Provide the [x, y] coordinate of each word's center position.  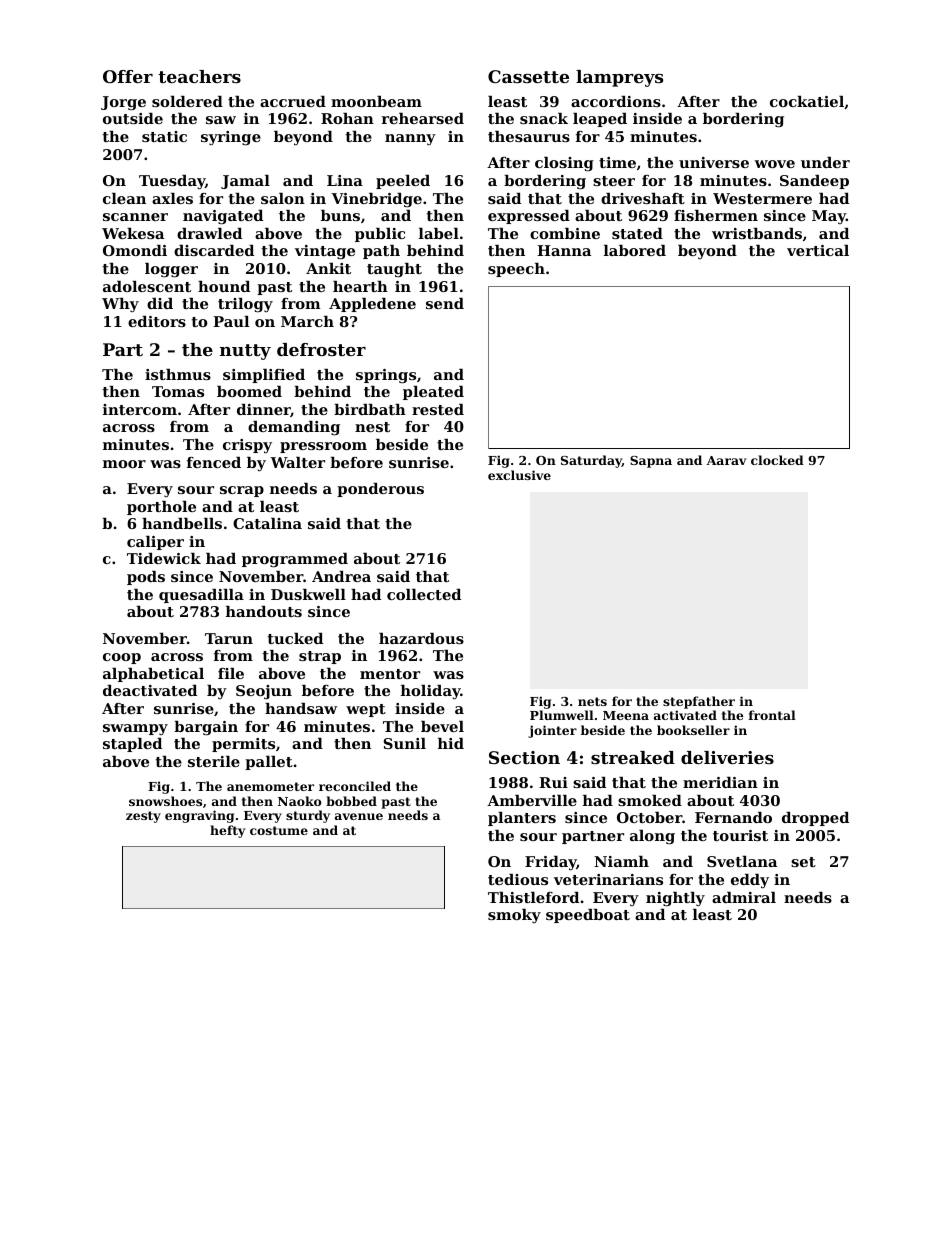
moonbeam [376, 101]
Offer [128, 76]
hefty [227, 831]
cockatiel [807, 101]
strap [320, 657]
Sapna [651, 462]
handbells [182, 523]
